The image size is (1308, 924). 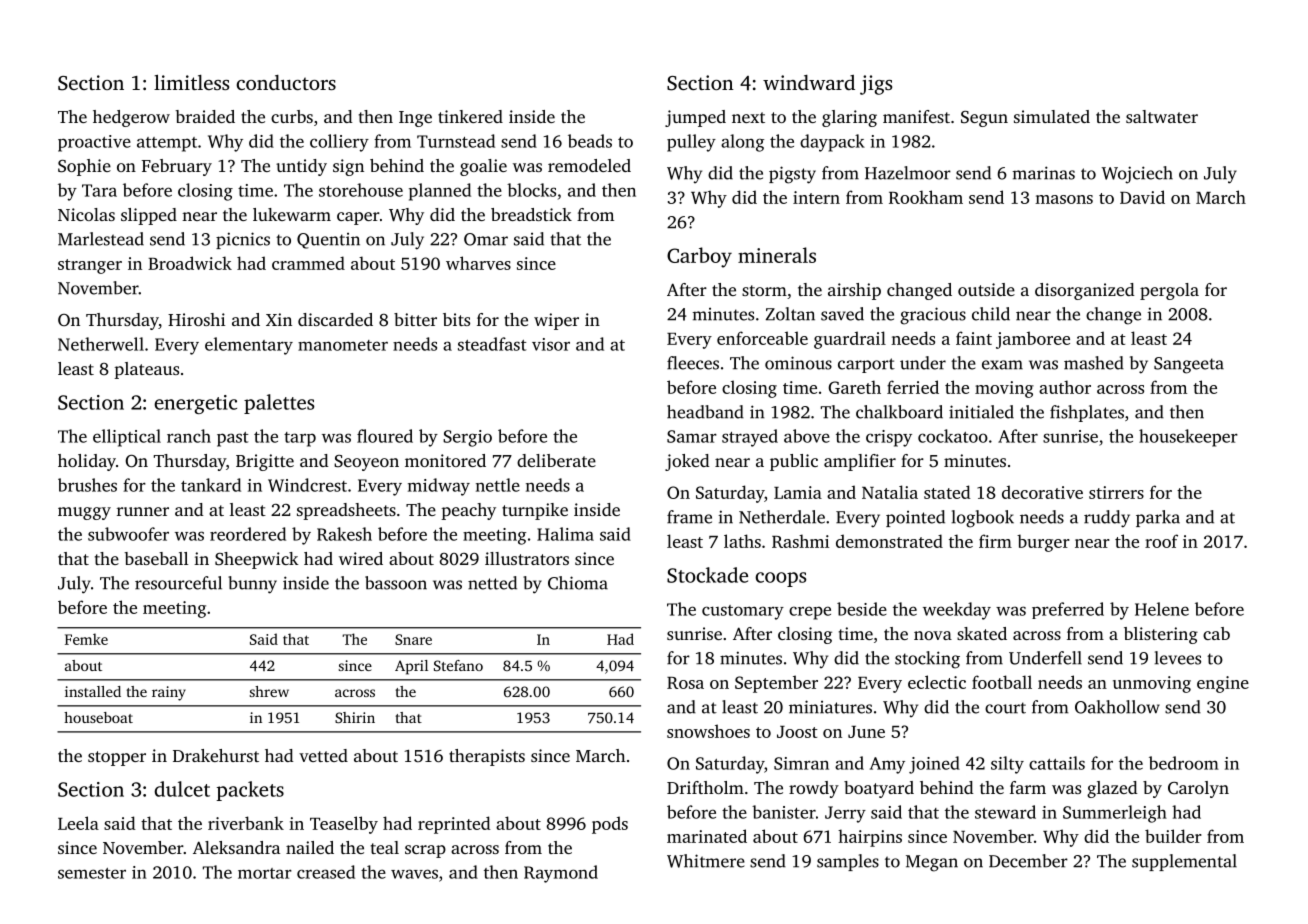 What do you see at coordinates (216, 755) in the page?
I see `Drakehurst` at bounding box center [216, 755].
